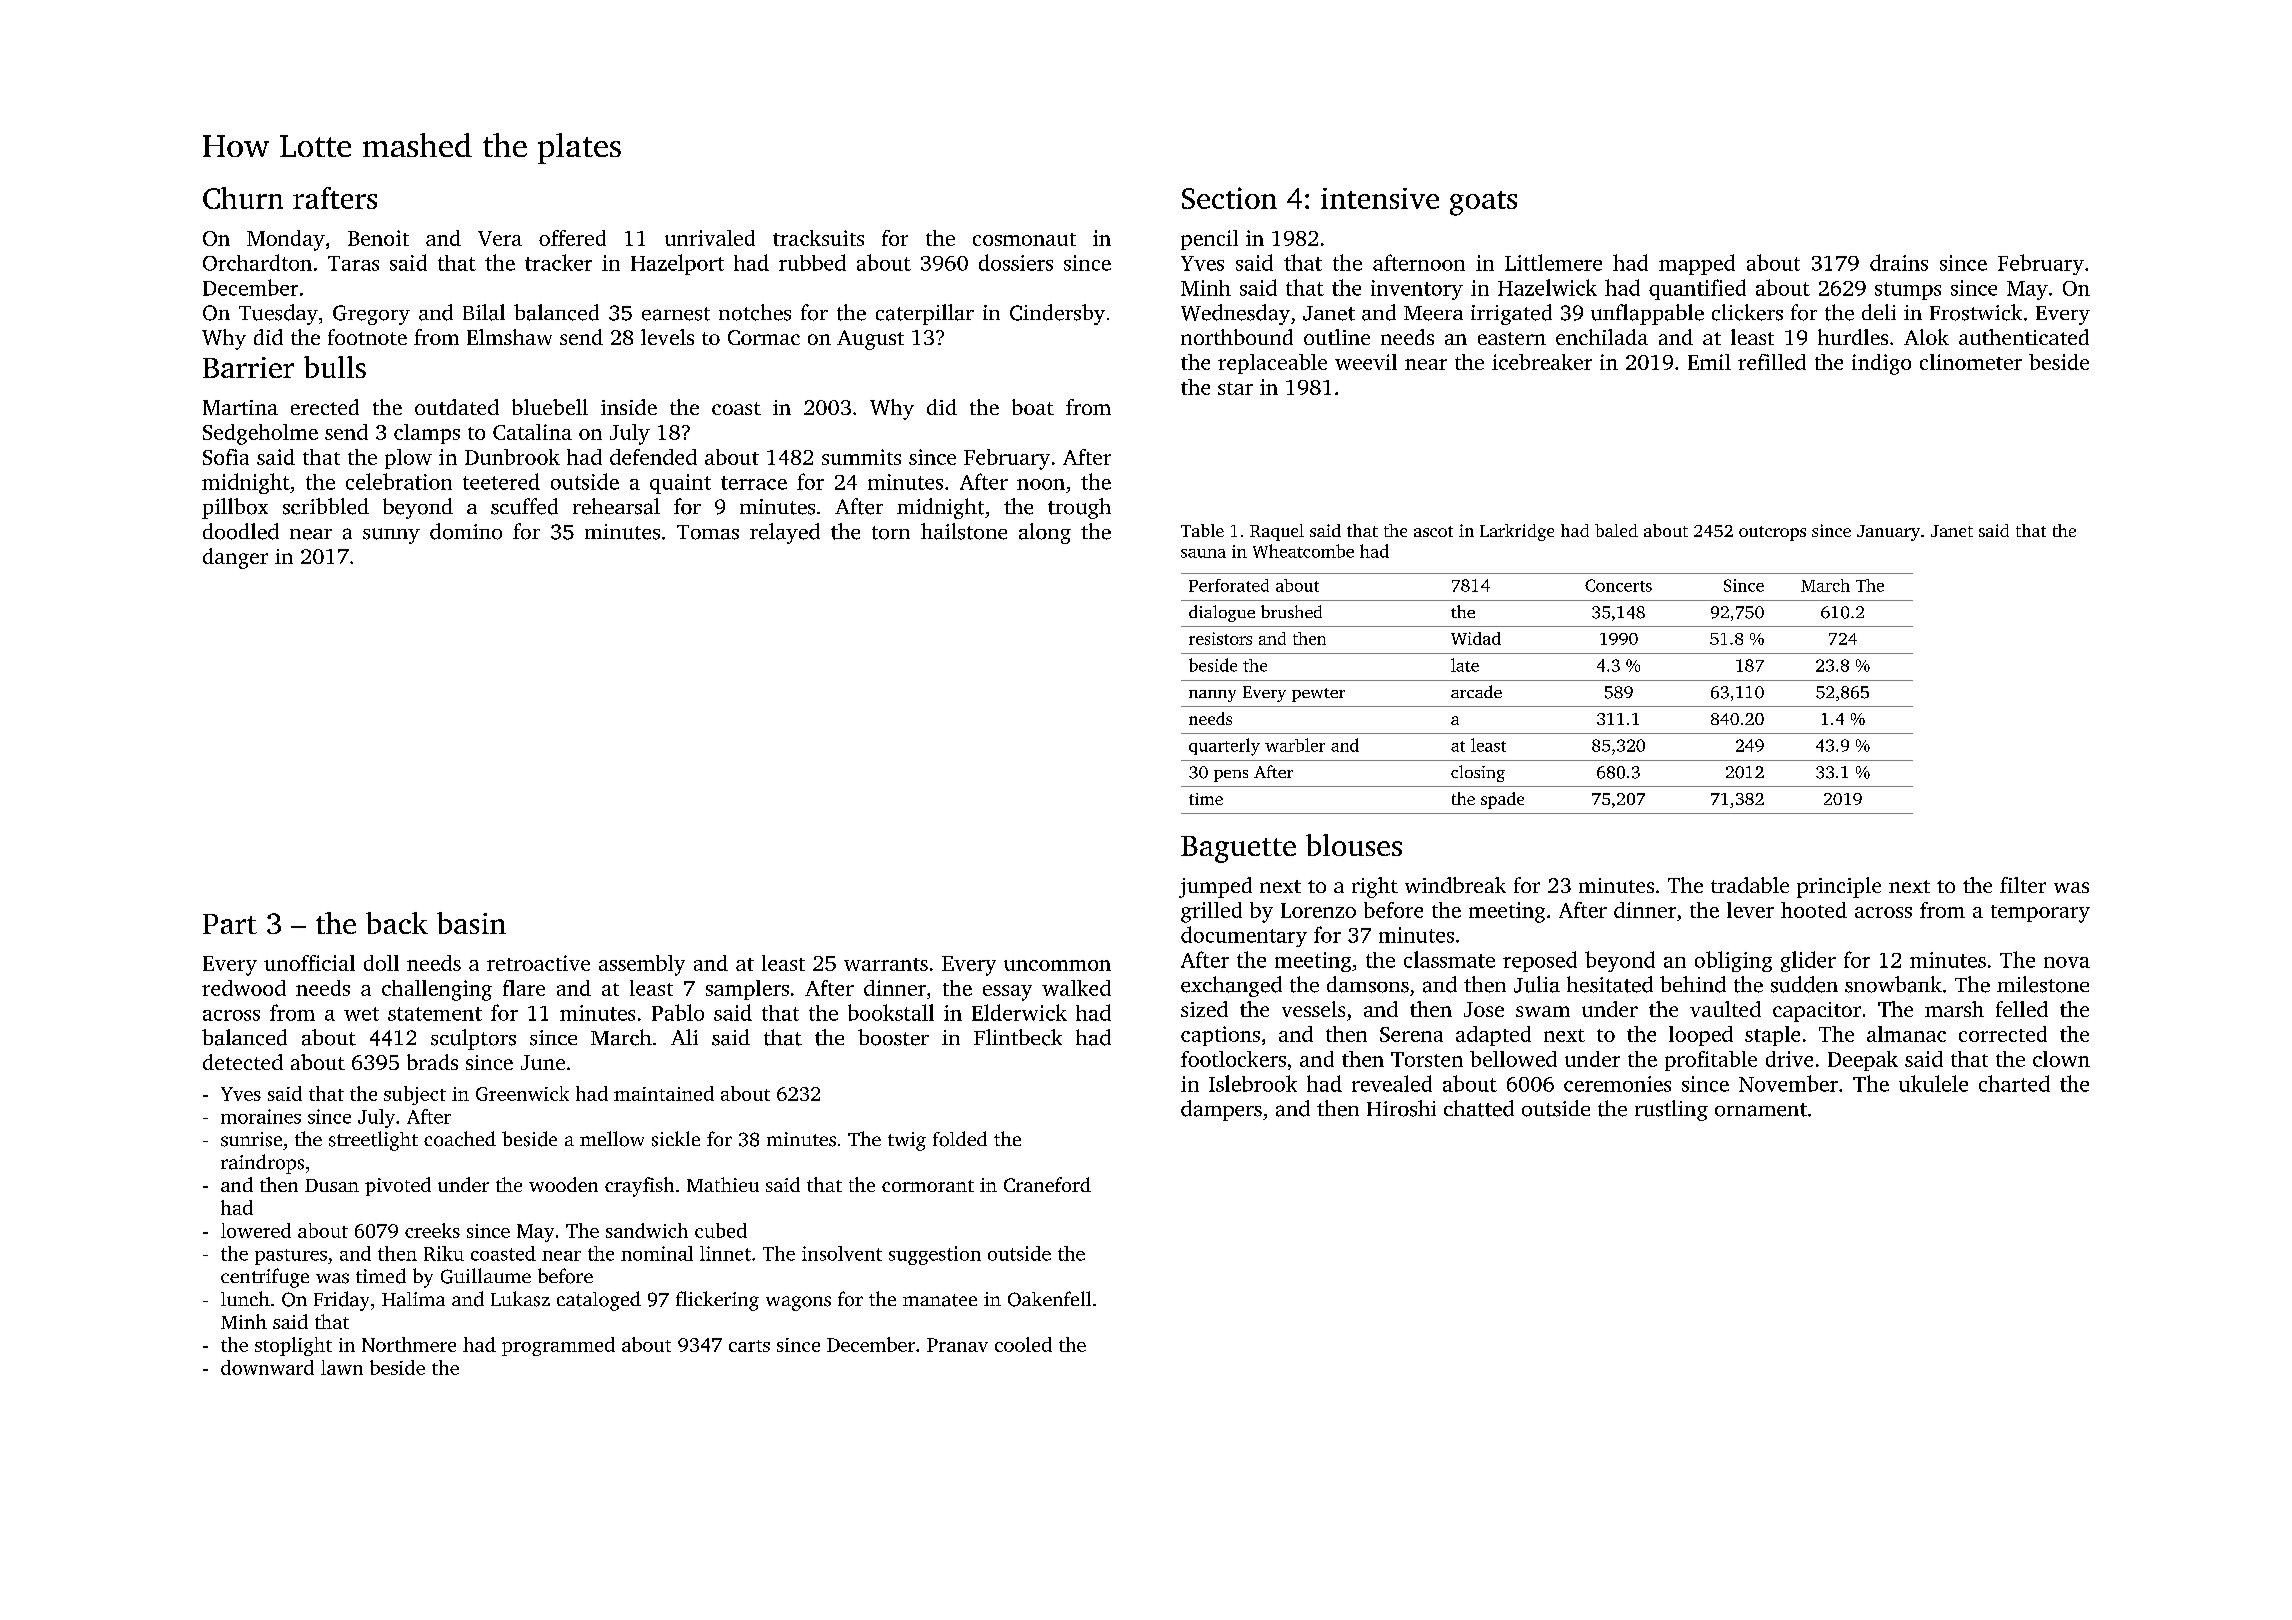  I want to click on January, so click(1888, 533).
